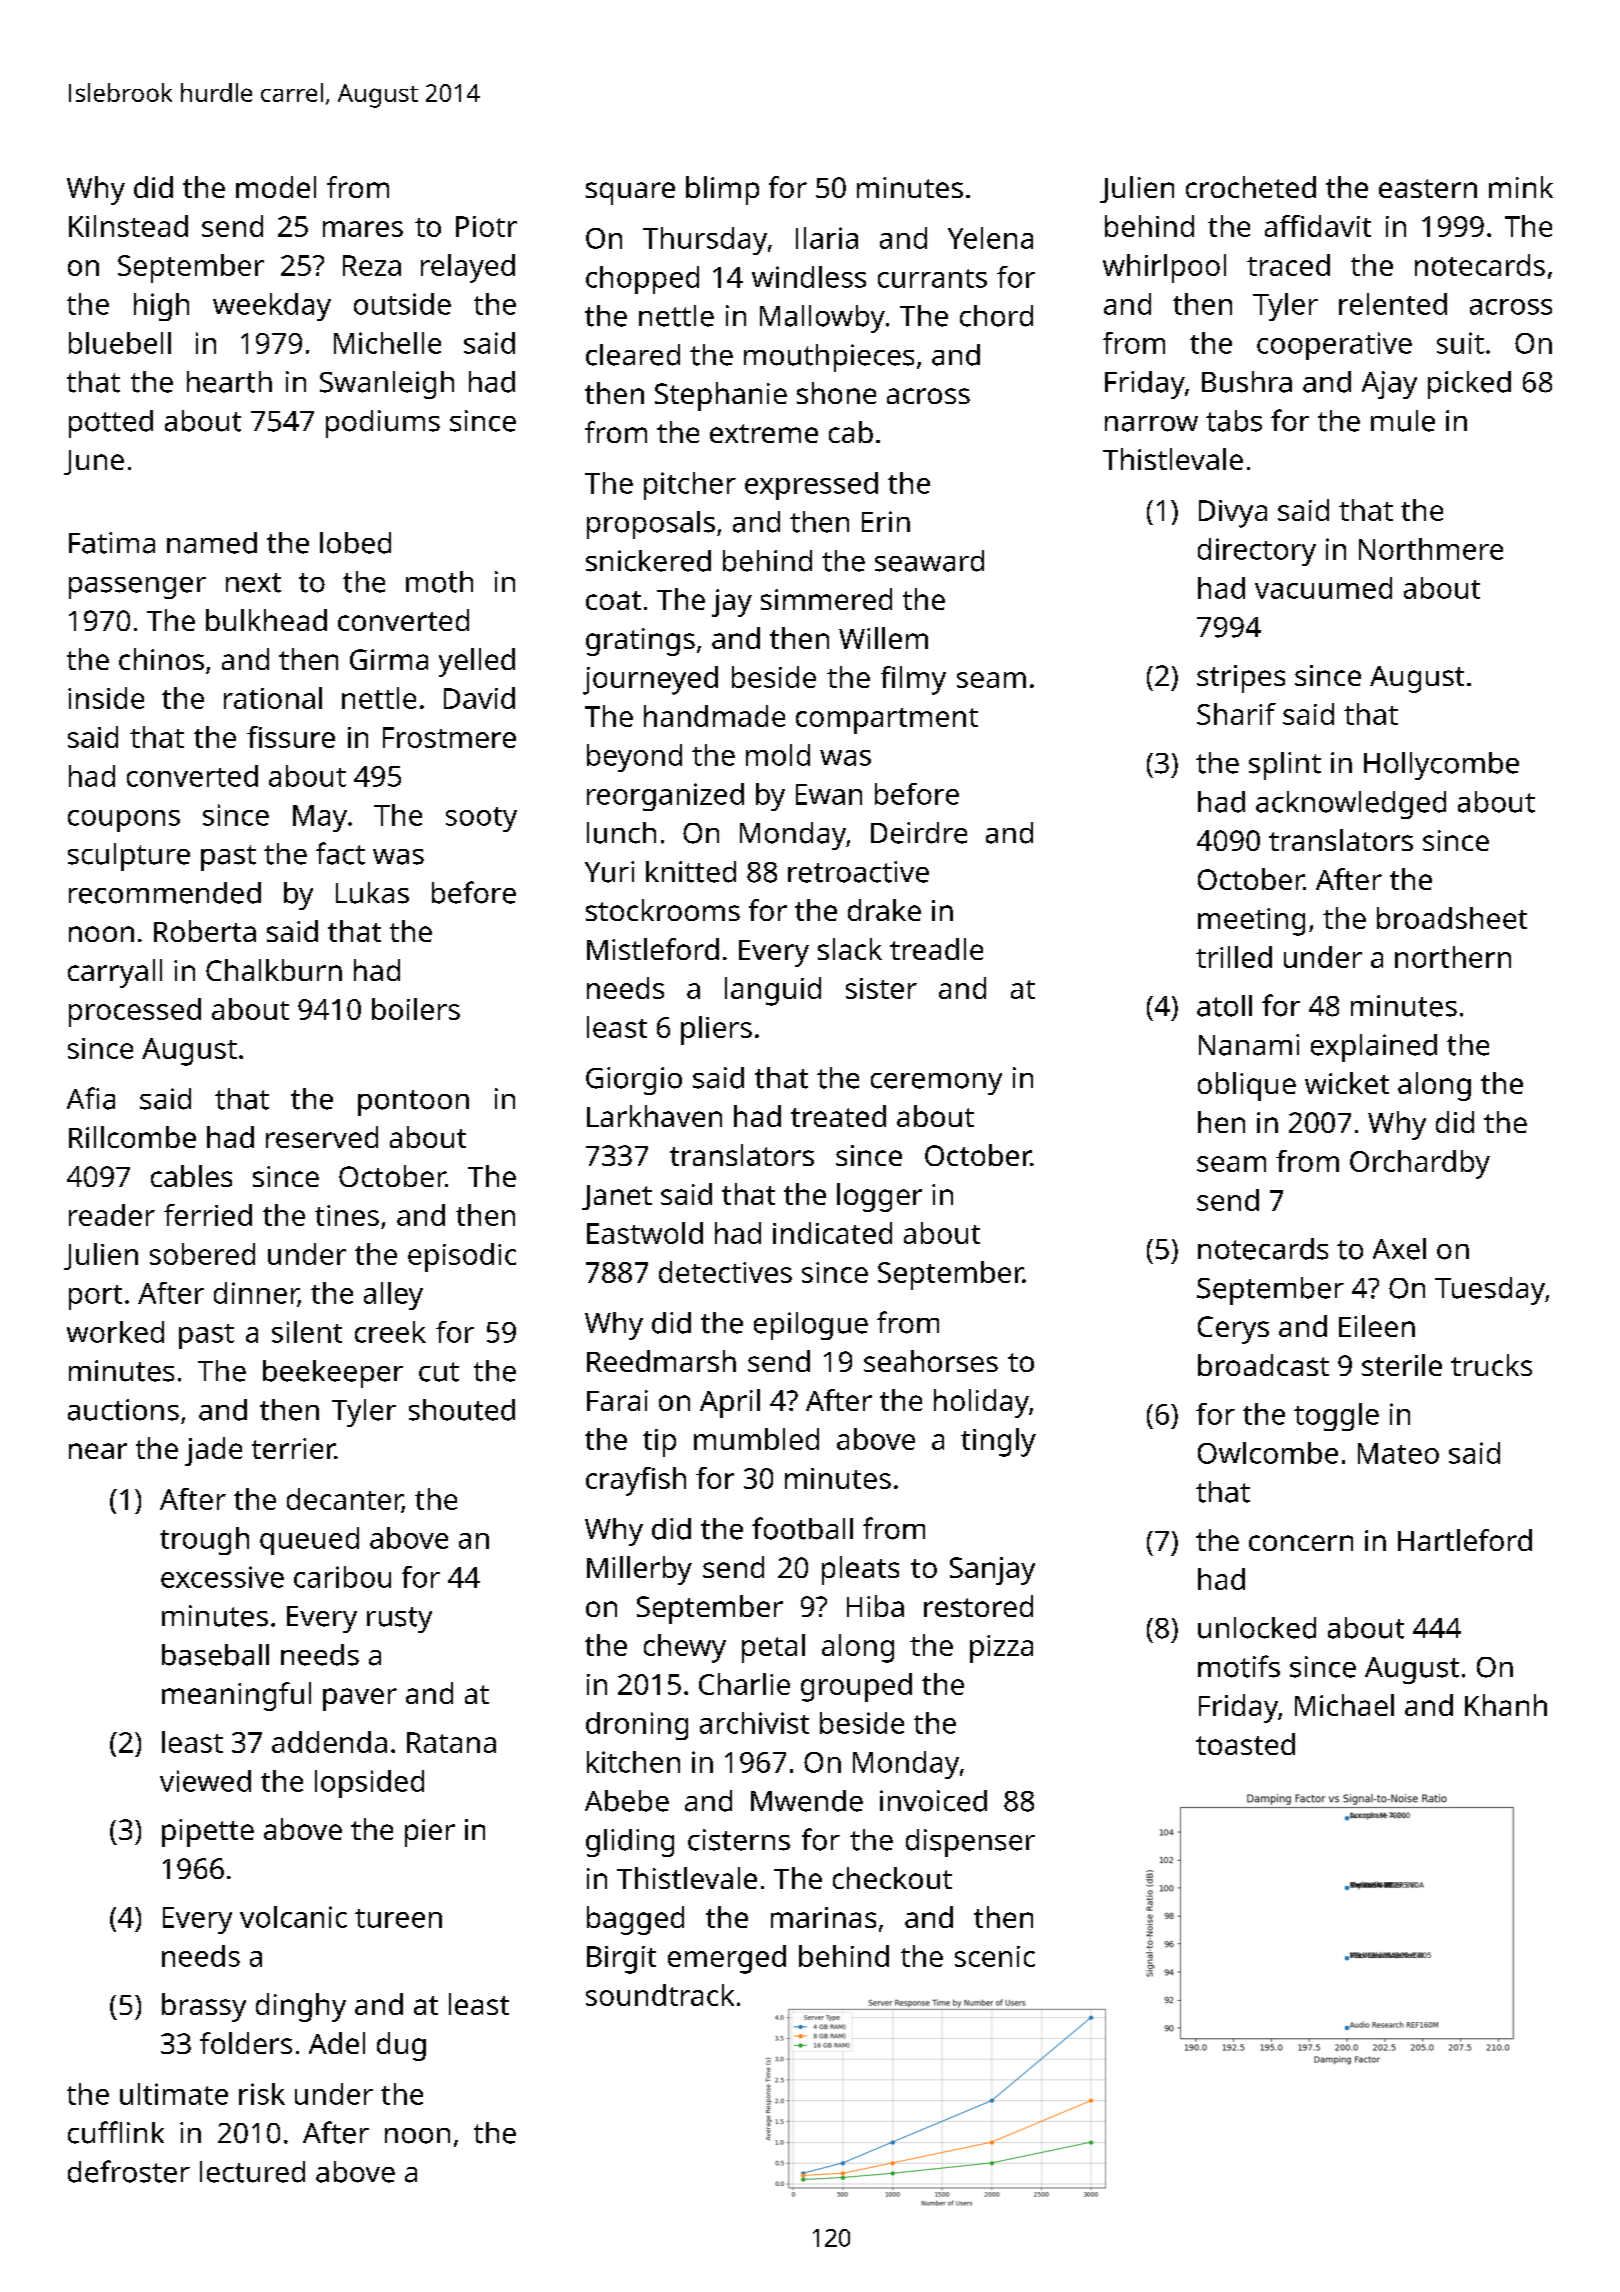  What do you see at coordinates (399, 1620) in the page?
I see `rusty` at bounding box center [399, 1620].
